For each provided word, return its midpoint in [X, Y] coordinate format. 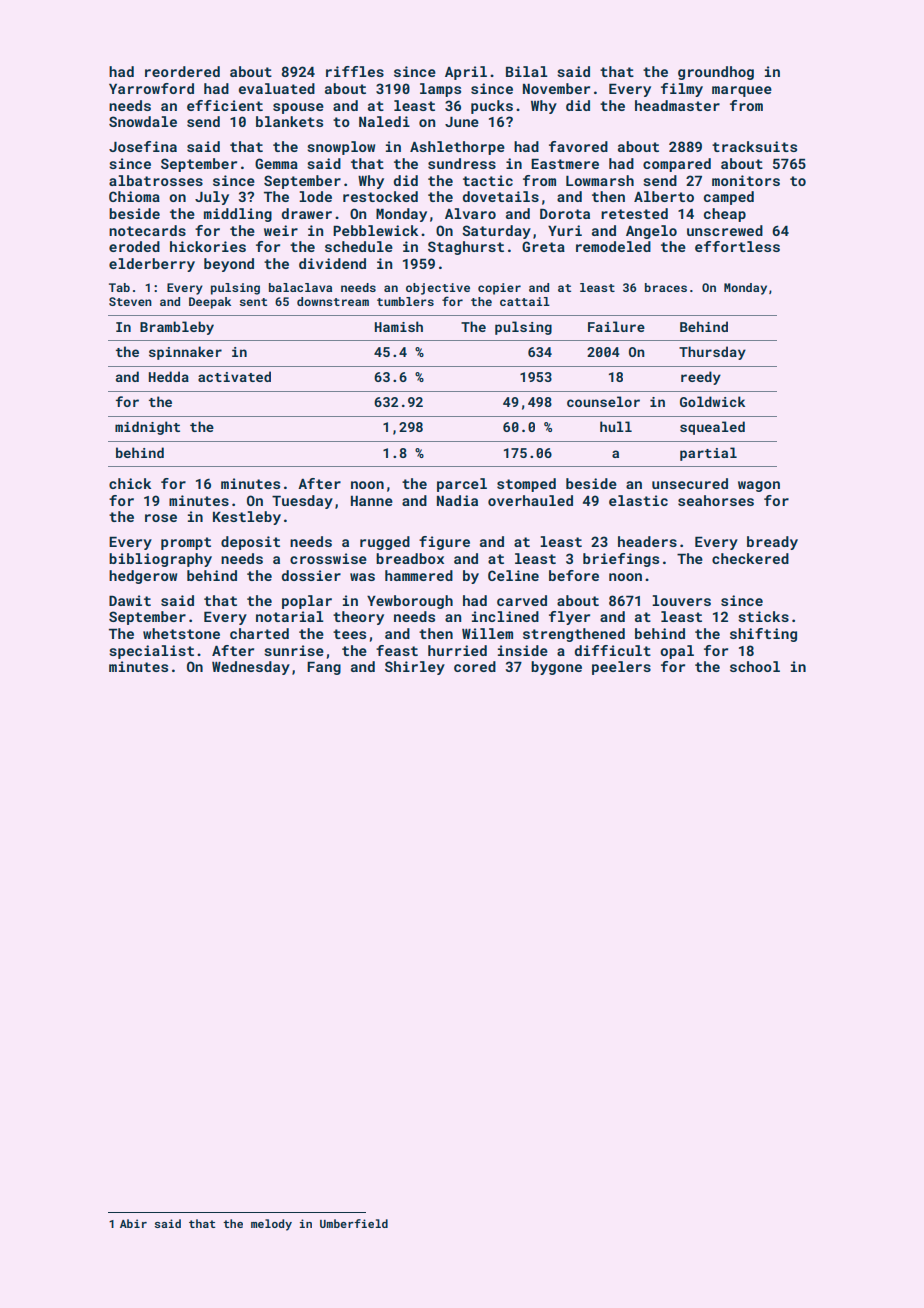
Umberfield [354, 1223]
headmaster [677, 105]
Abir [133, 1223]
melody [271, 1225]
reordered [182, 71]
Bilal [527, 71]
